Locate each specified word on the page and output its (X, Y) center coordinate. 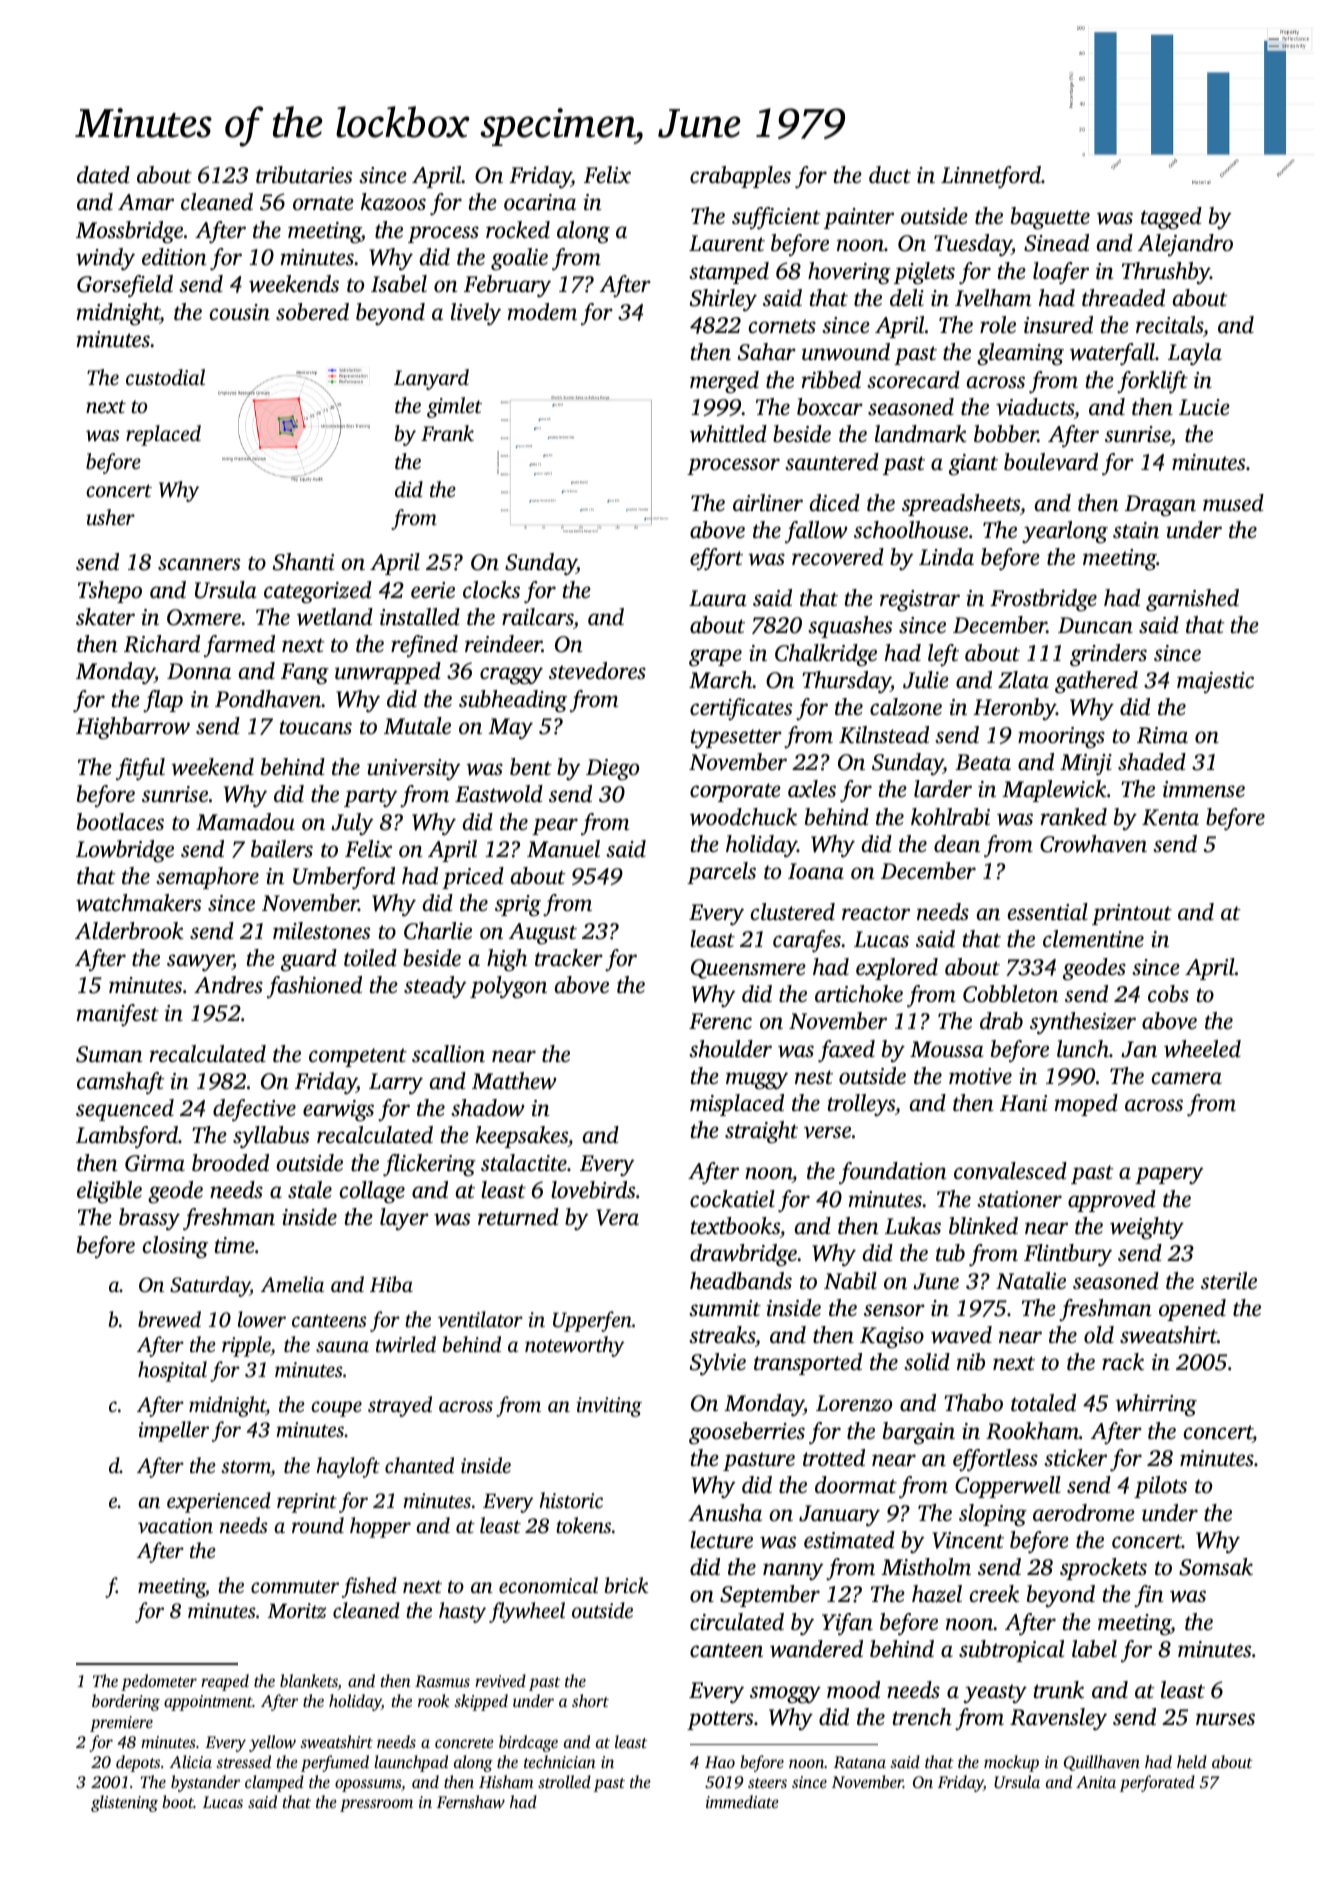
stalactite (524, 1163)
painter (859, 218)
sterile (1229, 1280)
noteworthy (575, 1346)
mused (1233, 503)
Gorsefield (125, 286)
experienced (219, 1502)
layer (404, 1219)
